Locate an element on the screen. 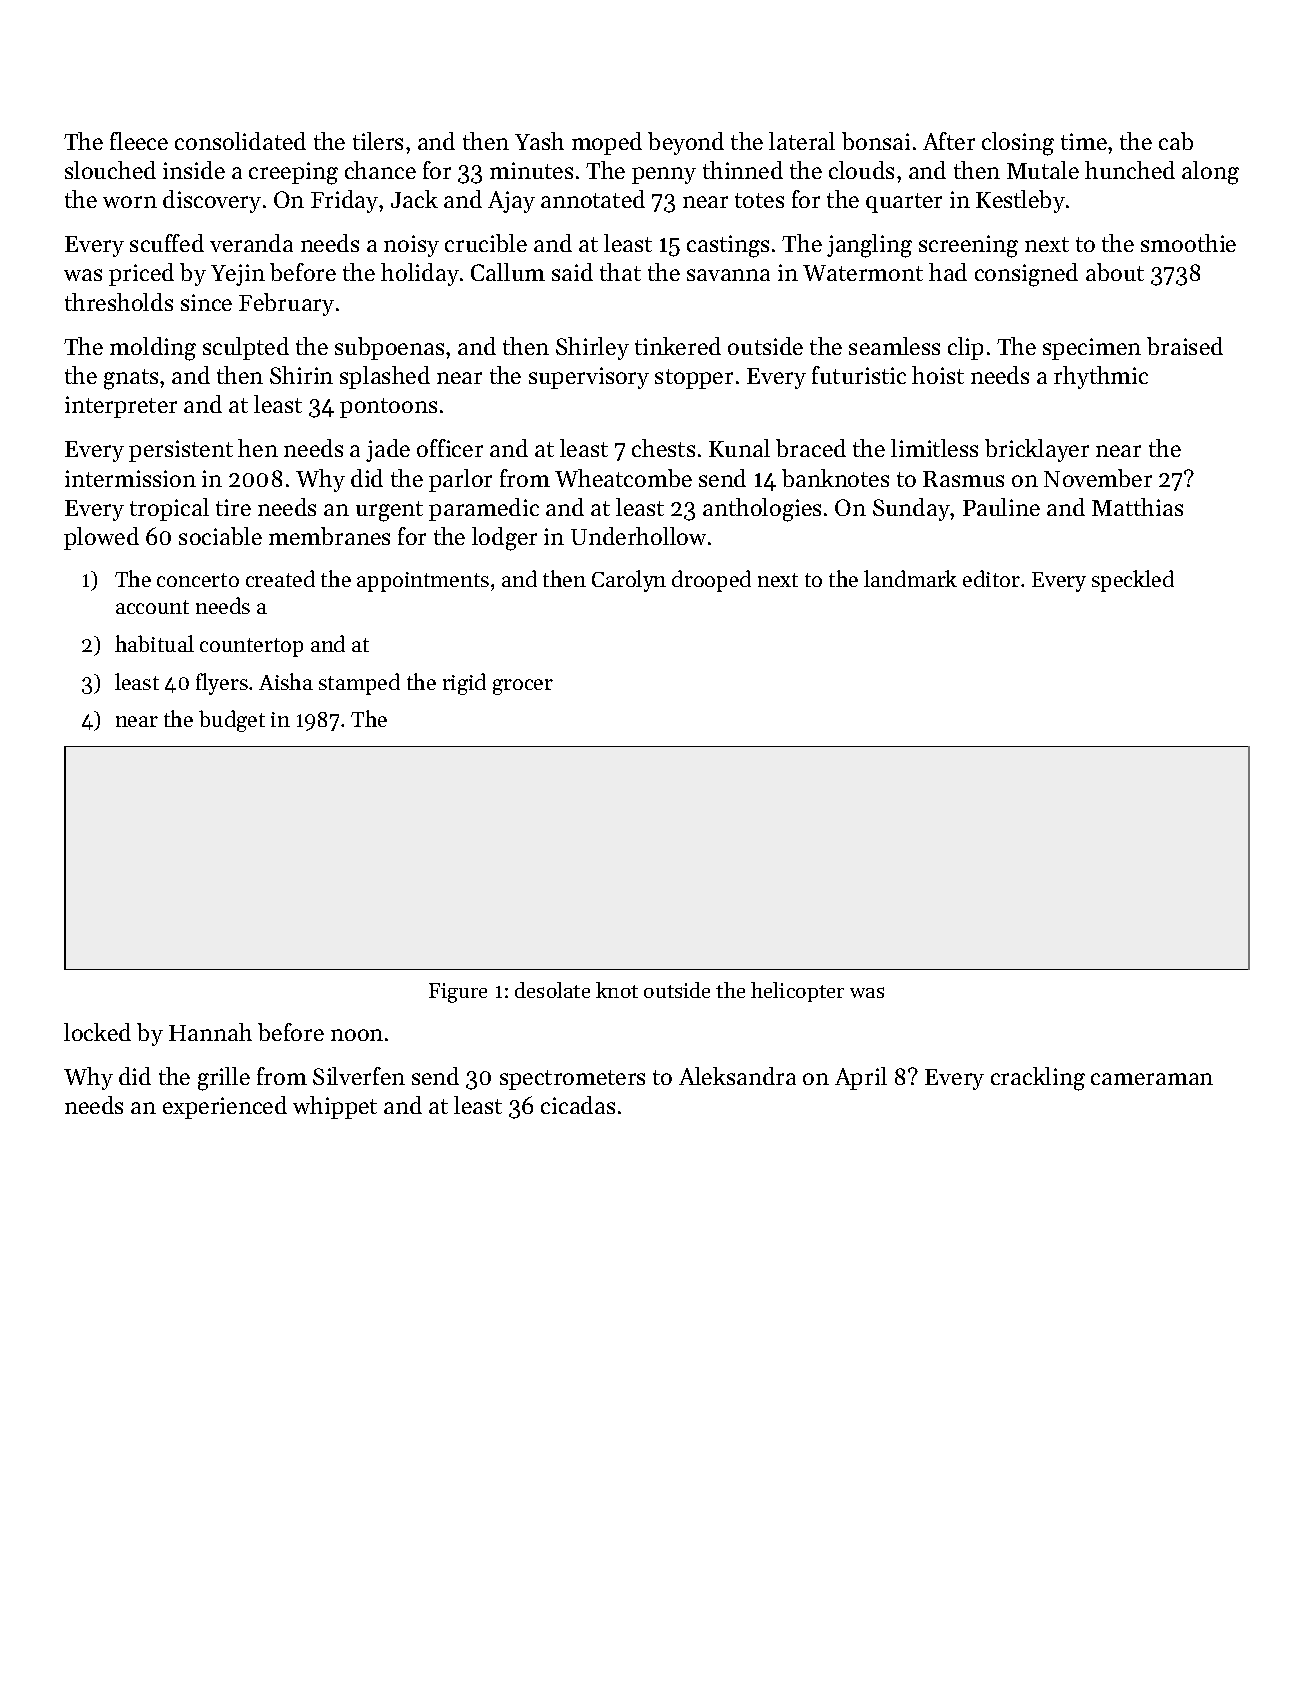  plowed is located at coordinates (101, 538).
